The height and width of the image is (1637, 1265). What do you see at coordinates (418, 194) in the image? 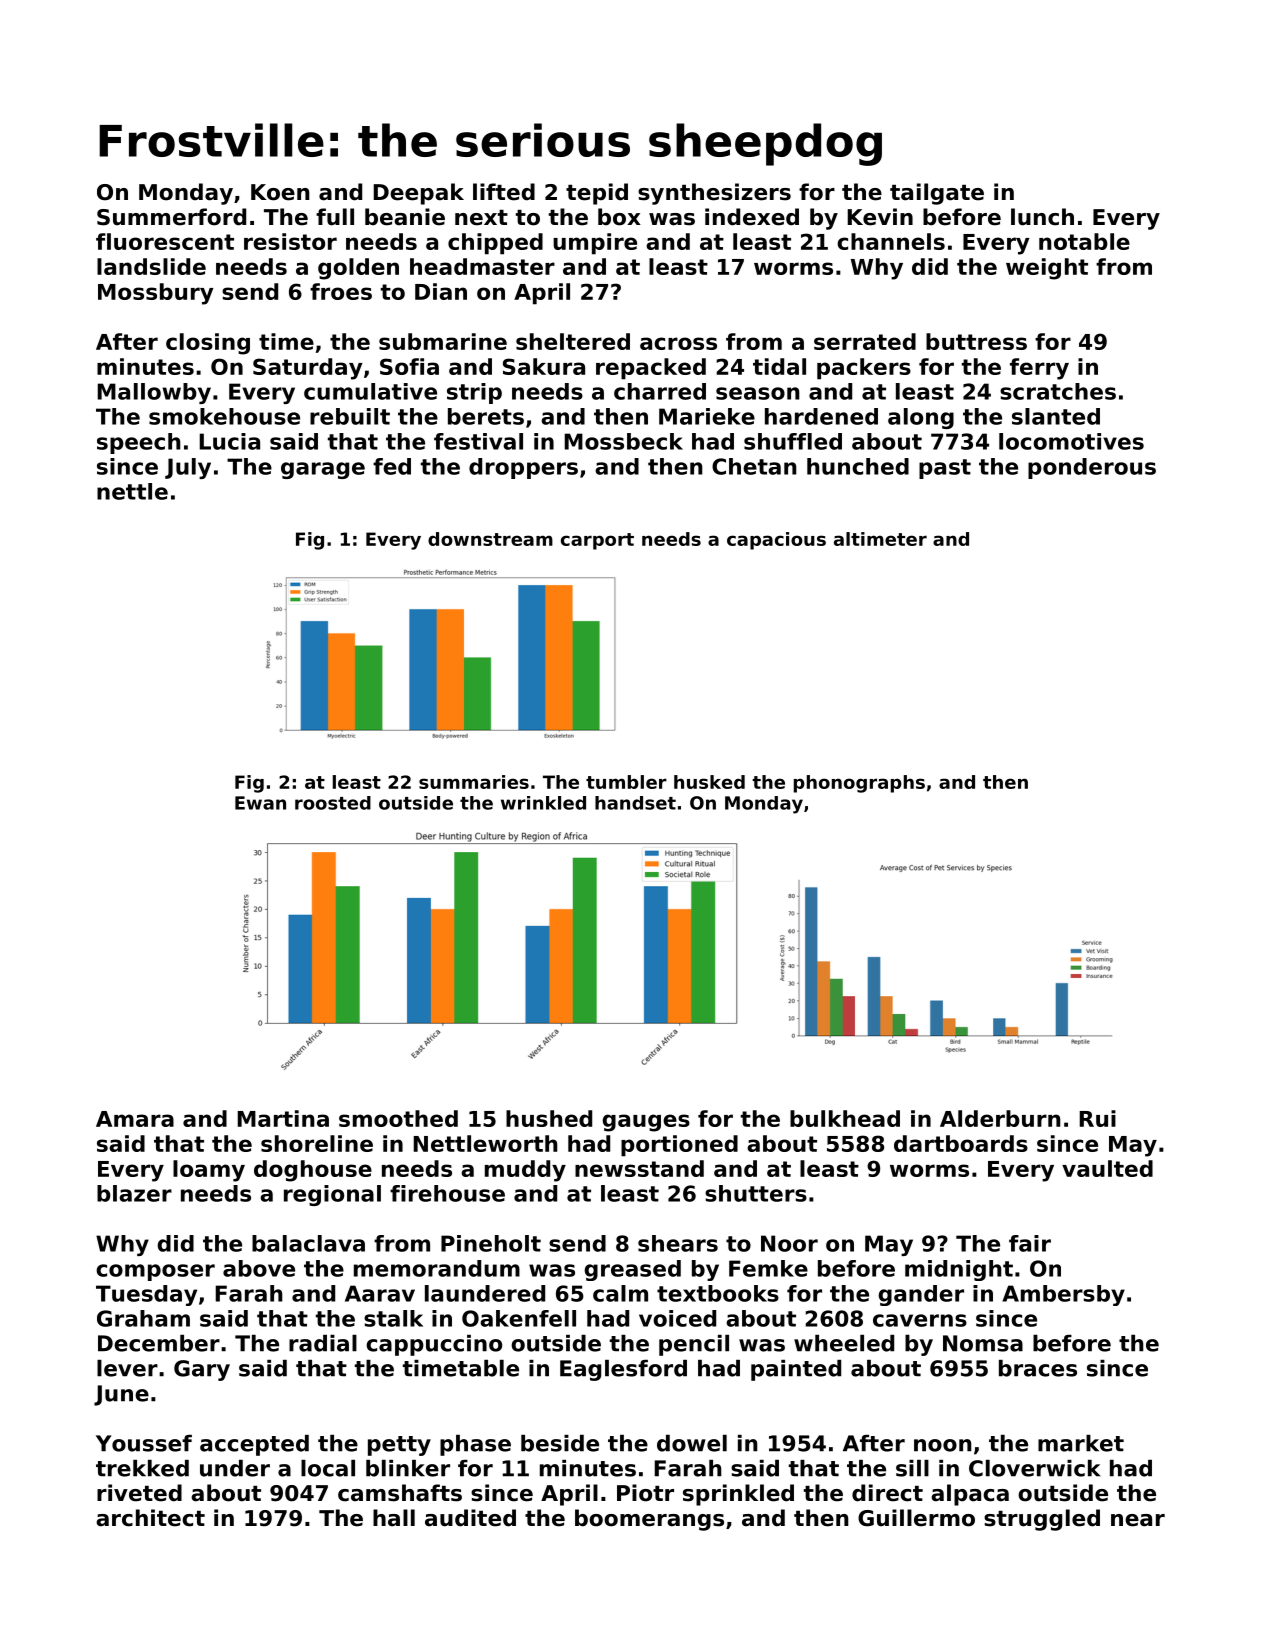
I see `Deepak` at bounding box center [418, 194].
